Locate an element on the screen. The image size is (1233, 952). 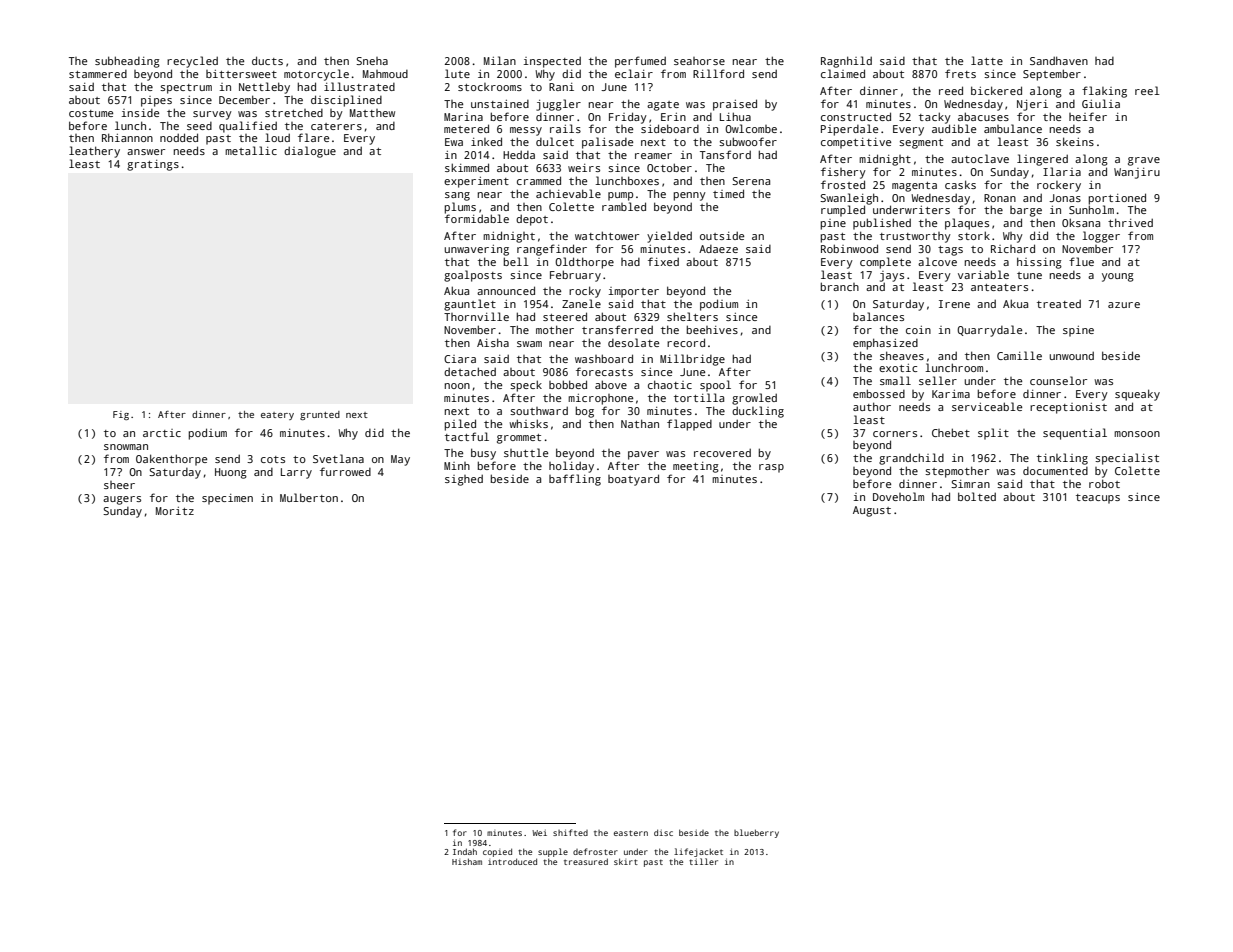
Indah is located at coordinates (465, 851).
